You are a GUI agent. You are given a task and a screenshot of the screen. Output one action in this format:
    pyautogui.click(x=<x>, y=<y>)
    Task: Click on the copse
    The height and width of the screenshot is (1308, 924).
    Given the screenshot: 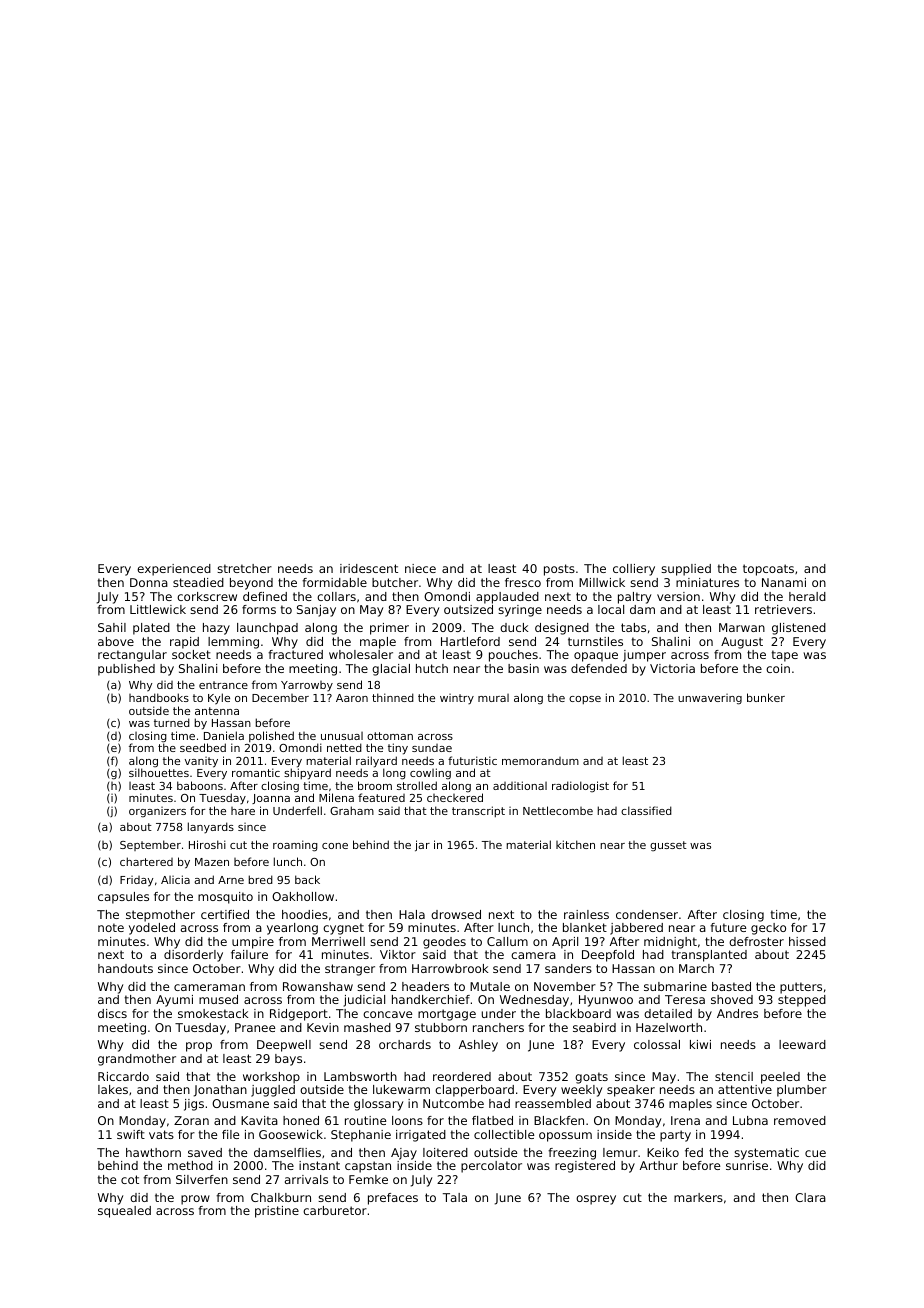 What is the action you would take?
    pyautogui.click(x=585, y=700)
